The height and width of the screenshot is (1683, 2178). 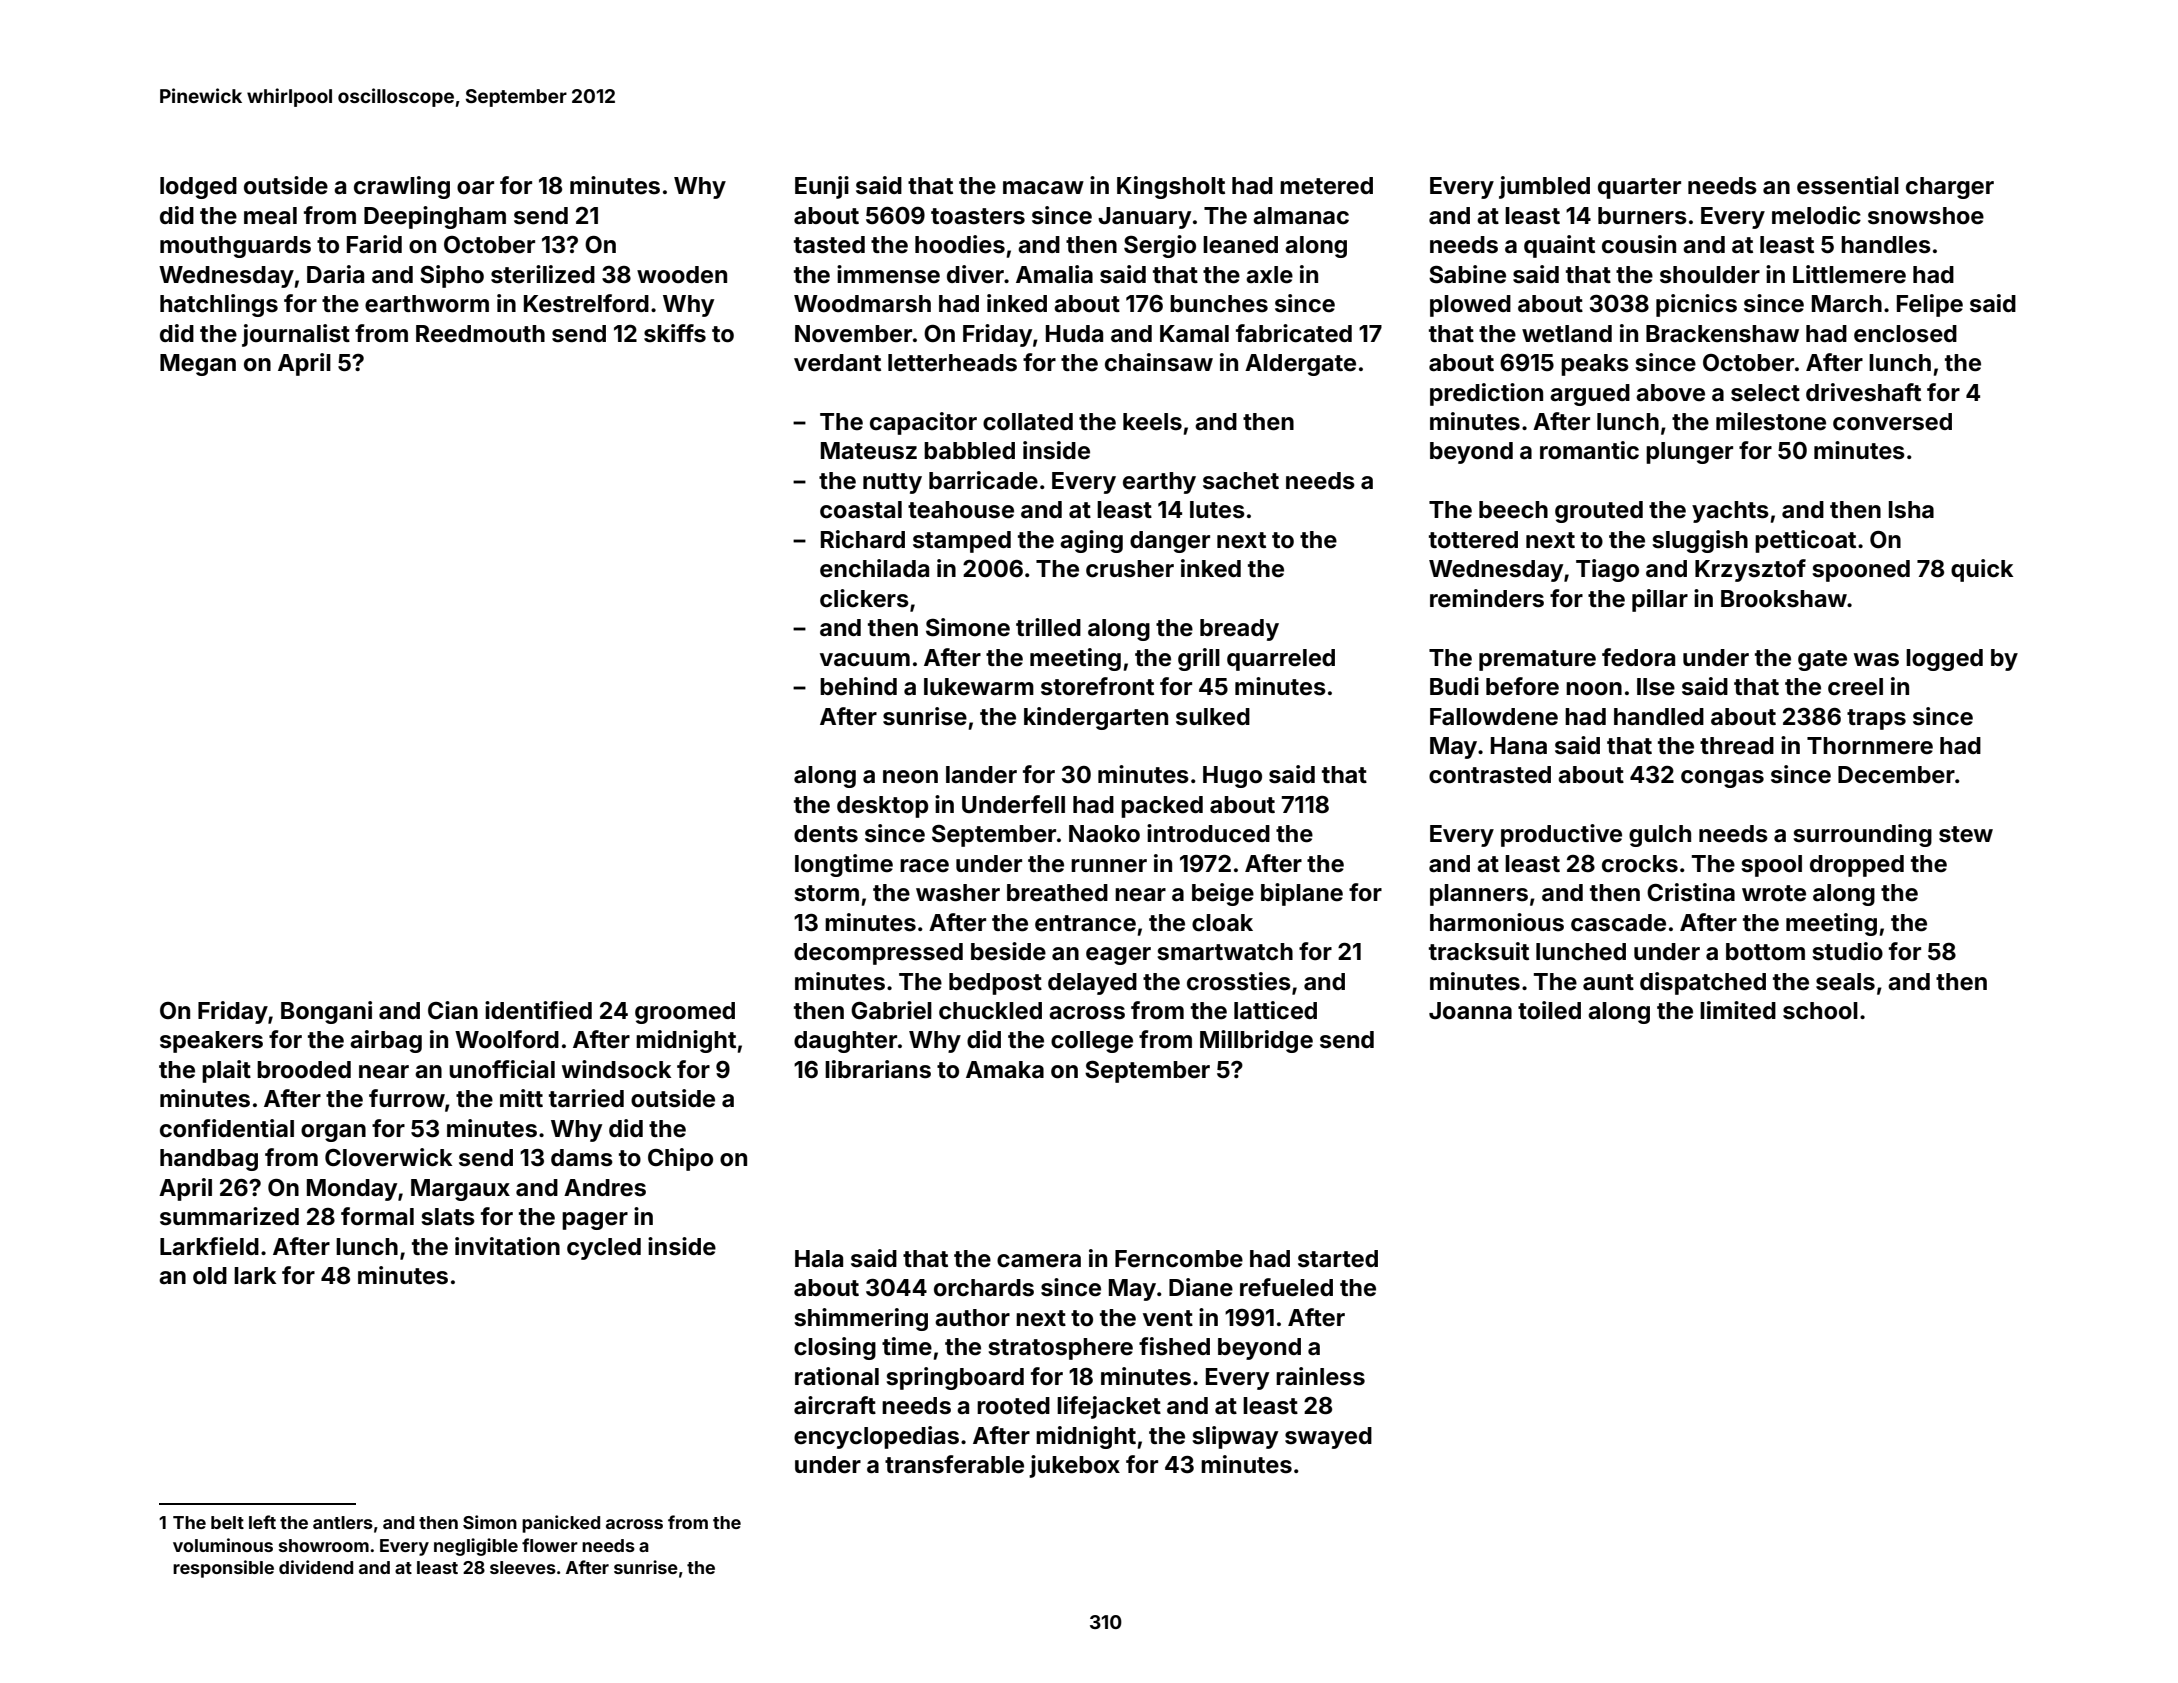 I want to click on behind, so click(x=858, y=686).
